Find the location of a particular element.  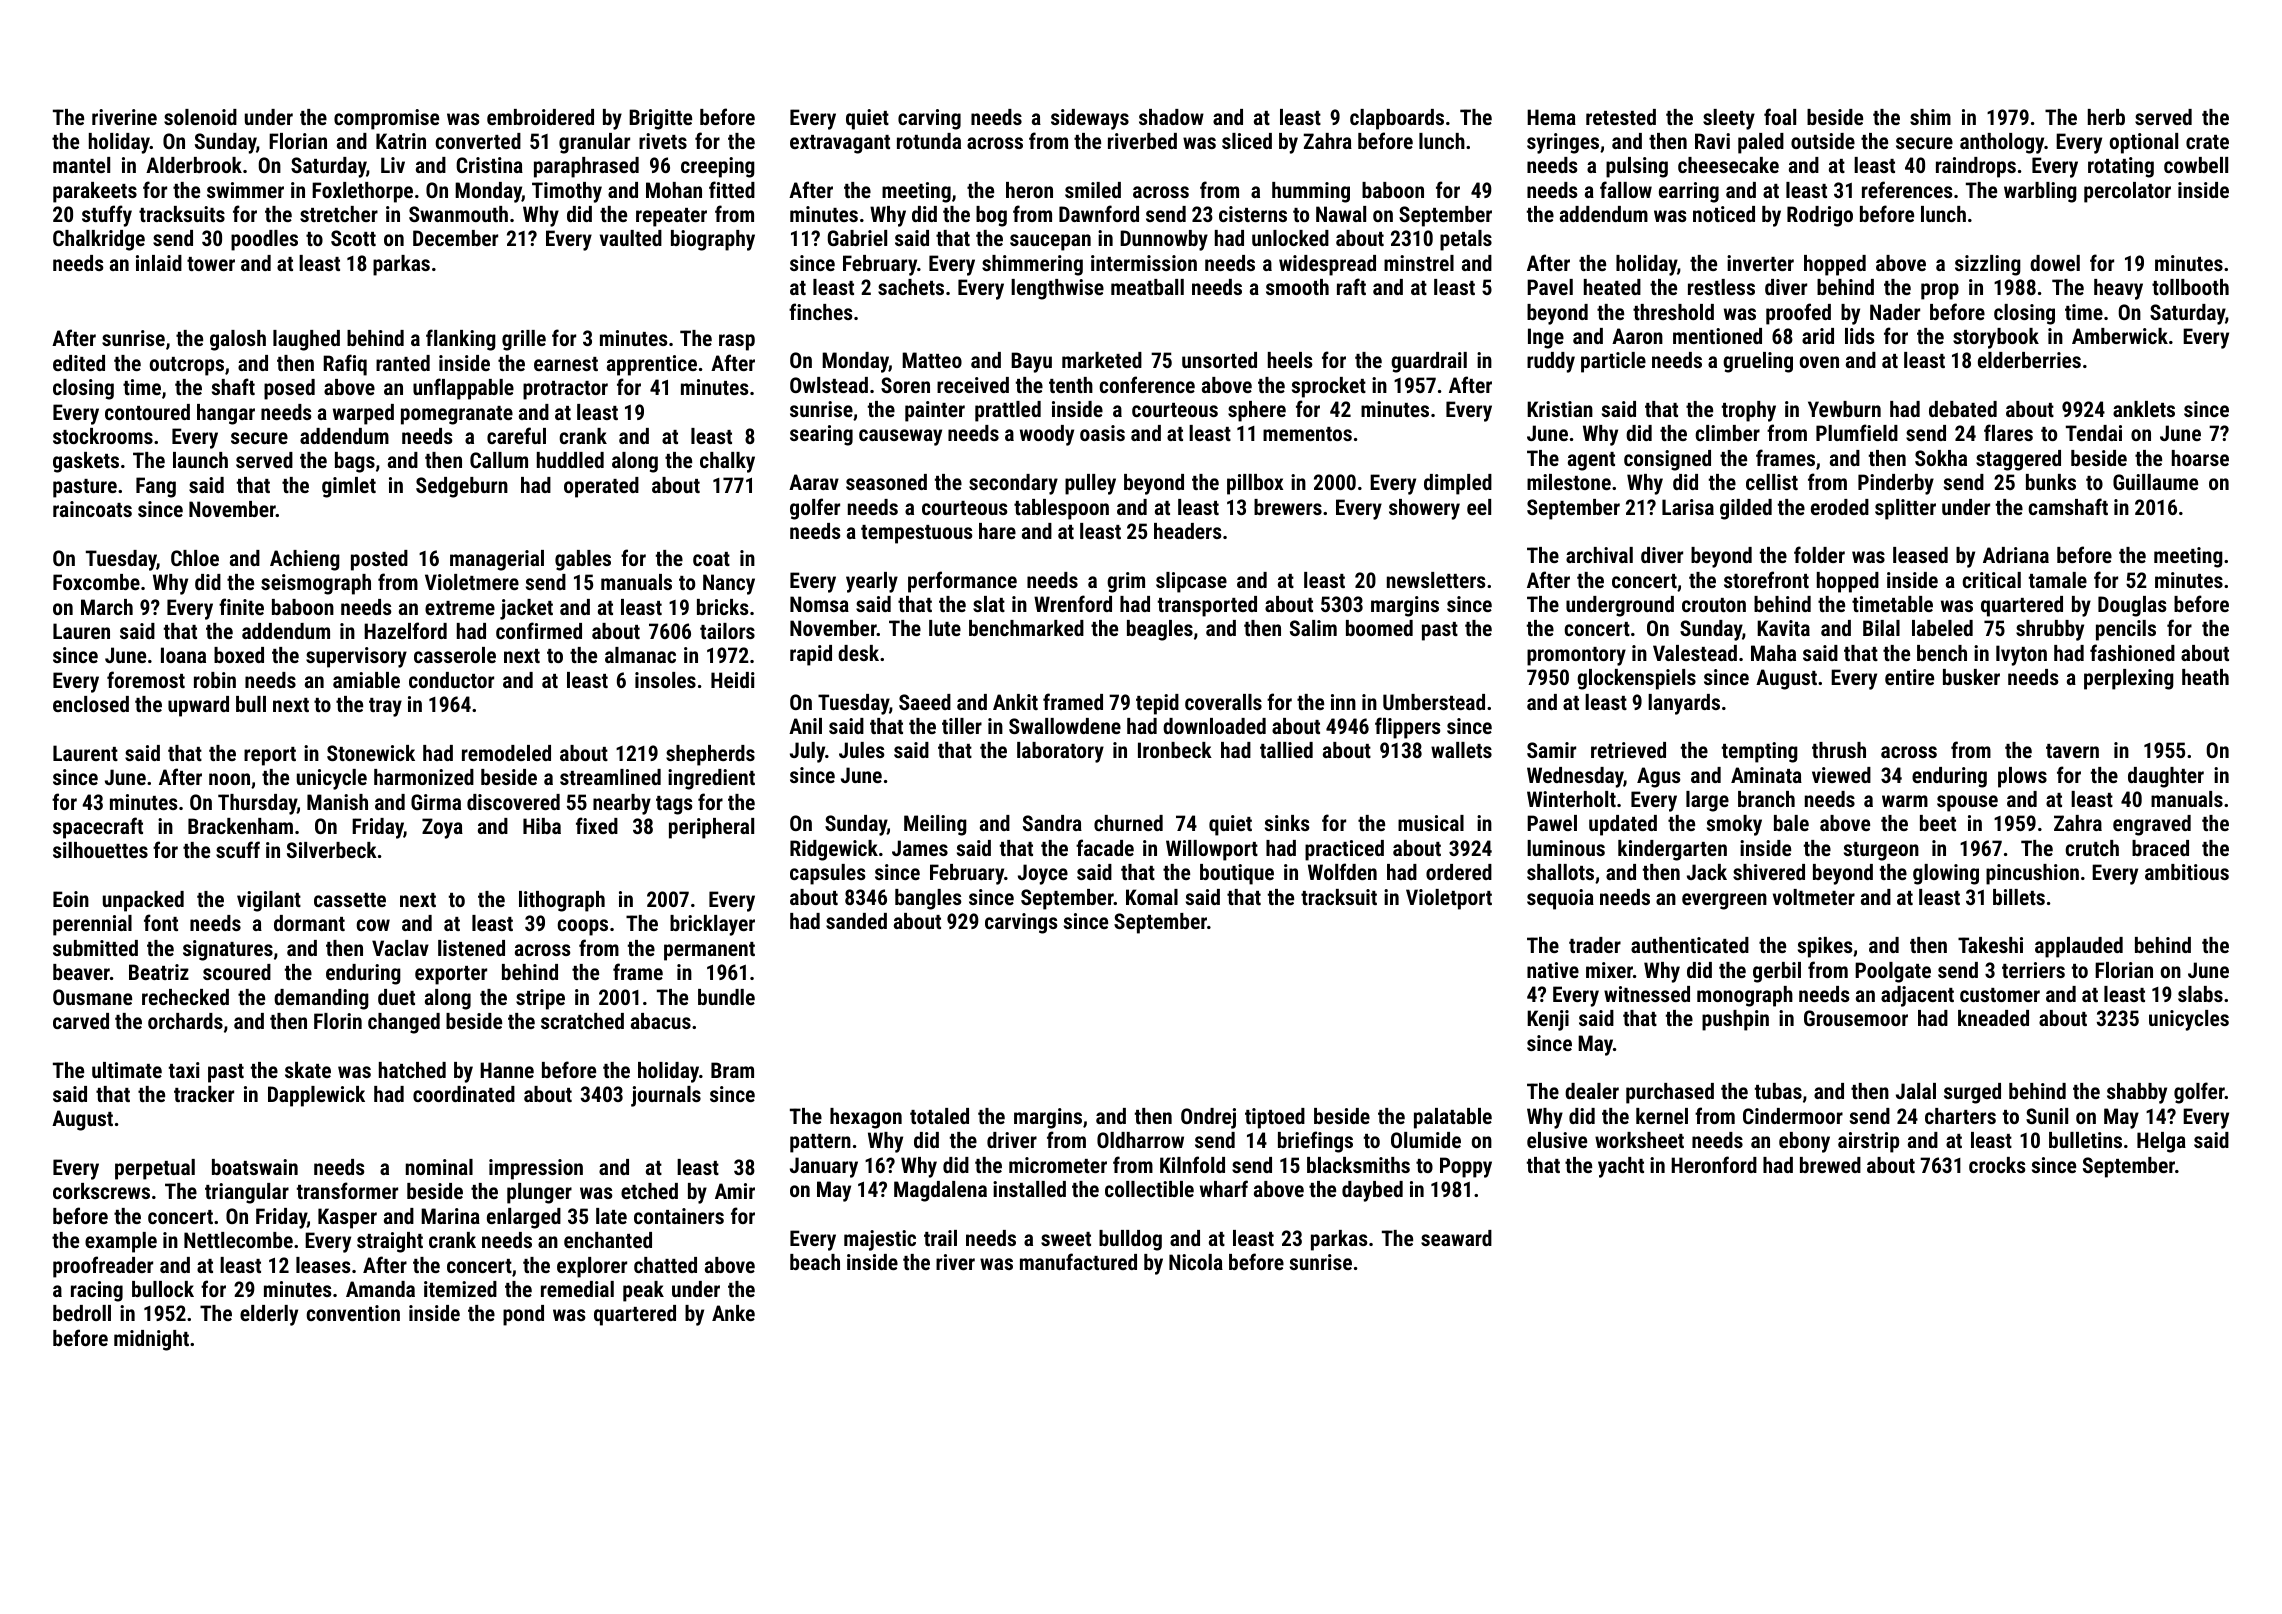

Matteo is located at coordinates (932, 360).
